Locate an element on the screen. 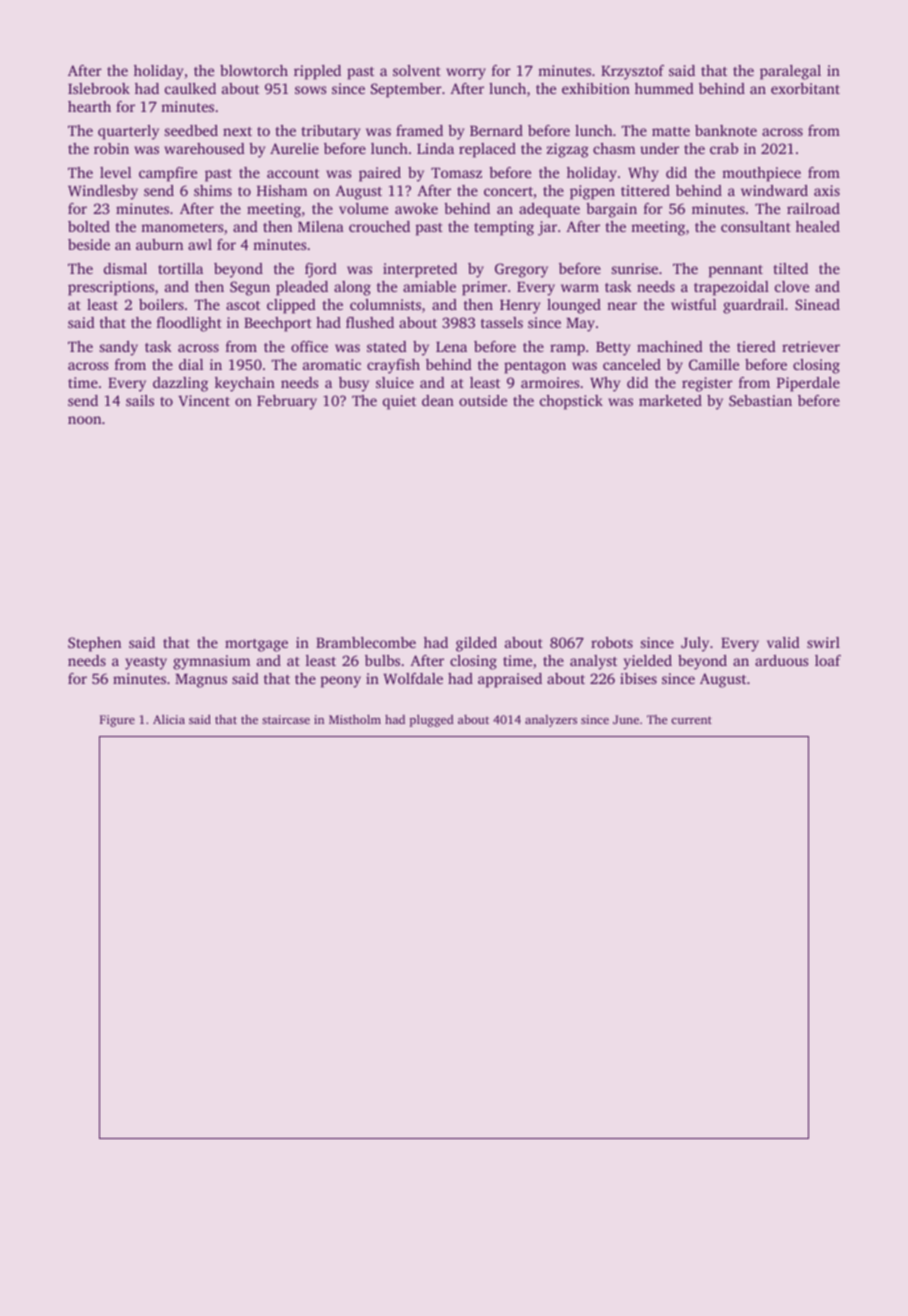 The width and height of the screenshot is (908, 1316). Bramblecombe is located at coordinates (366, 642).
